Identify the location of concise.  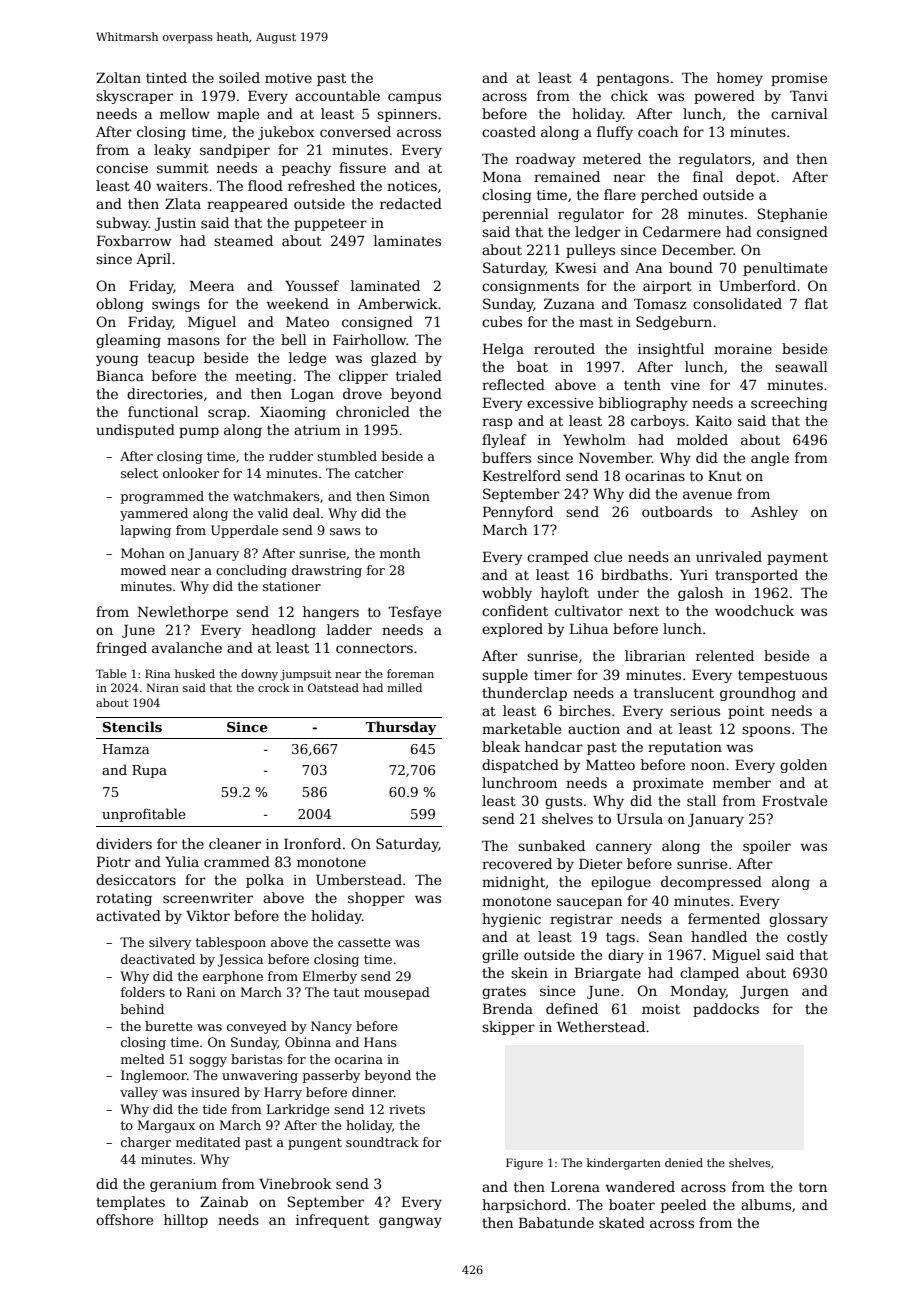
(122, 168).
